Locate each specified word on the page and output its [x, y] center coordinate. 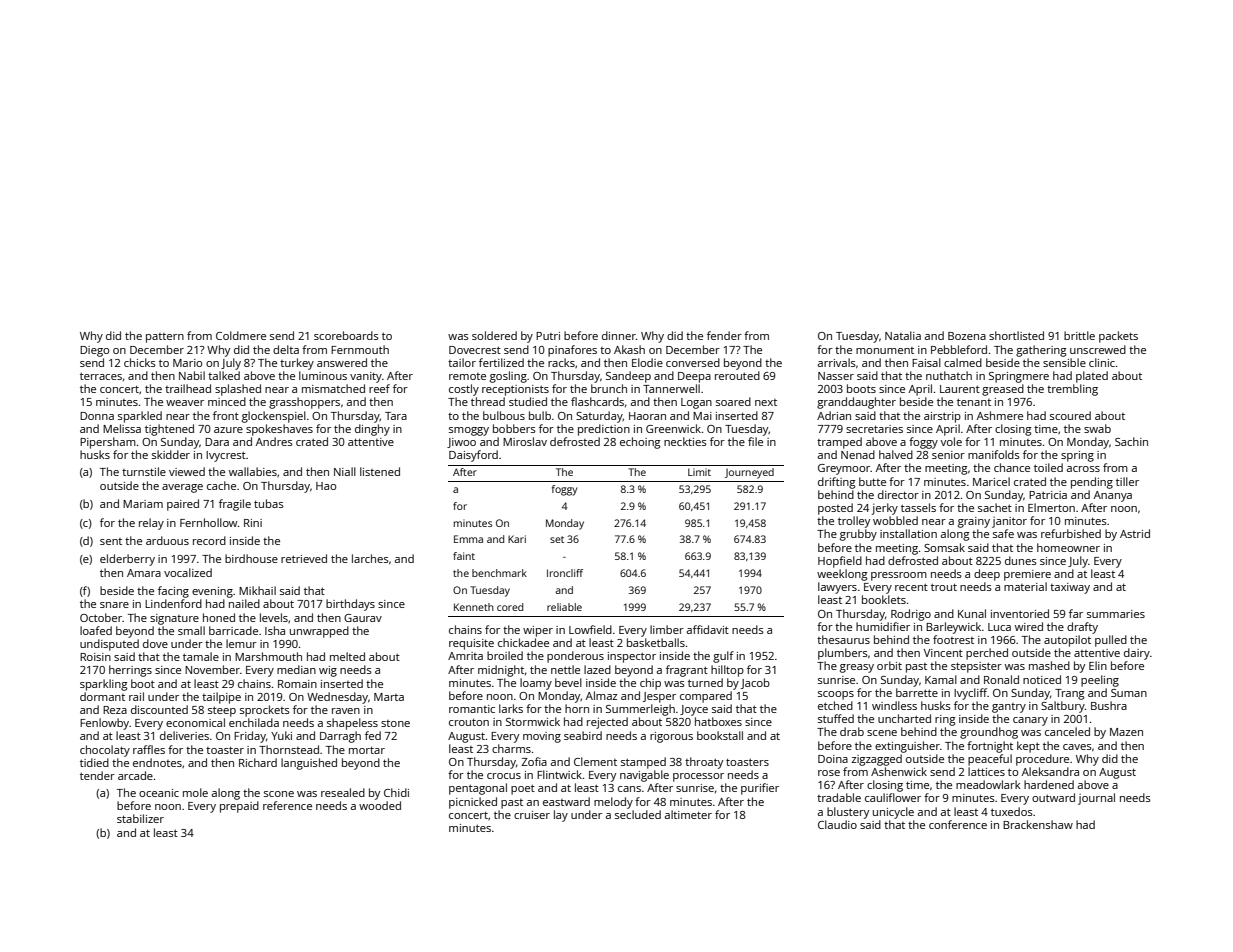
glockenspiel [274, 417]
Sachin [1131, 441]
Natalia [903, 335]
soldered [494, 335]
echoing [640, 443]
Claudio [837, 824]
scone [279, 794]
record [209, 540]
